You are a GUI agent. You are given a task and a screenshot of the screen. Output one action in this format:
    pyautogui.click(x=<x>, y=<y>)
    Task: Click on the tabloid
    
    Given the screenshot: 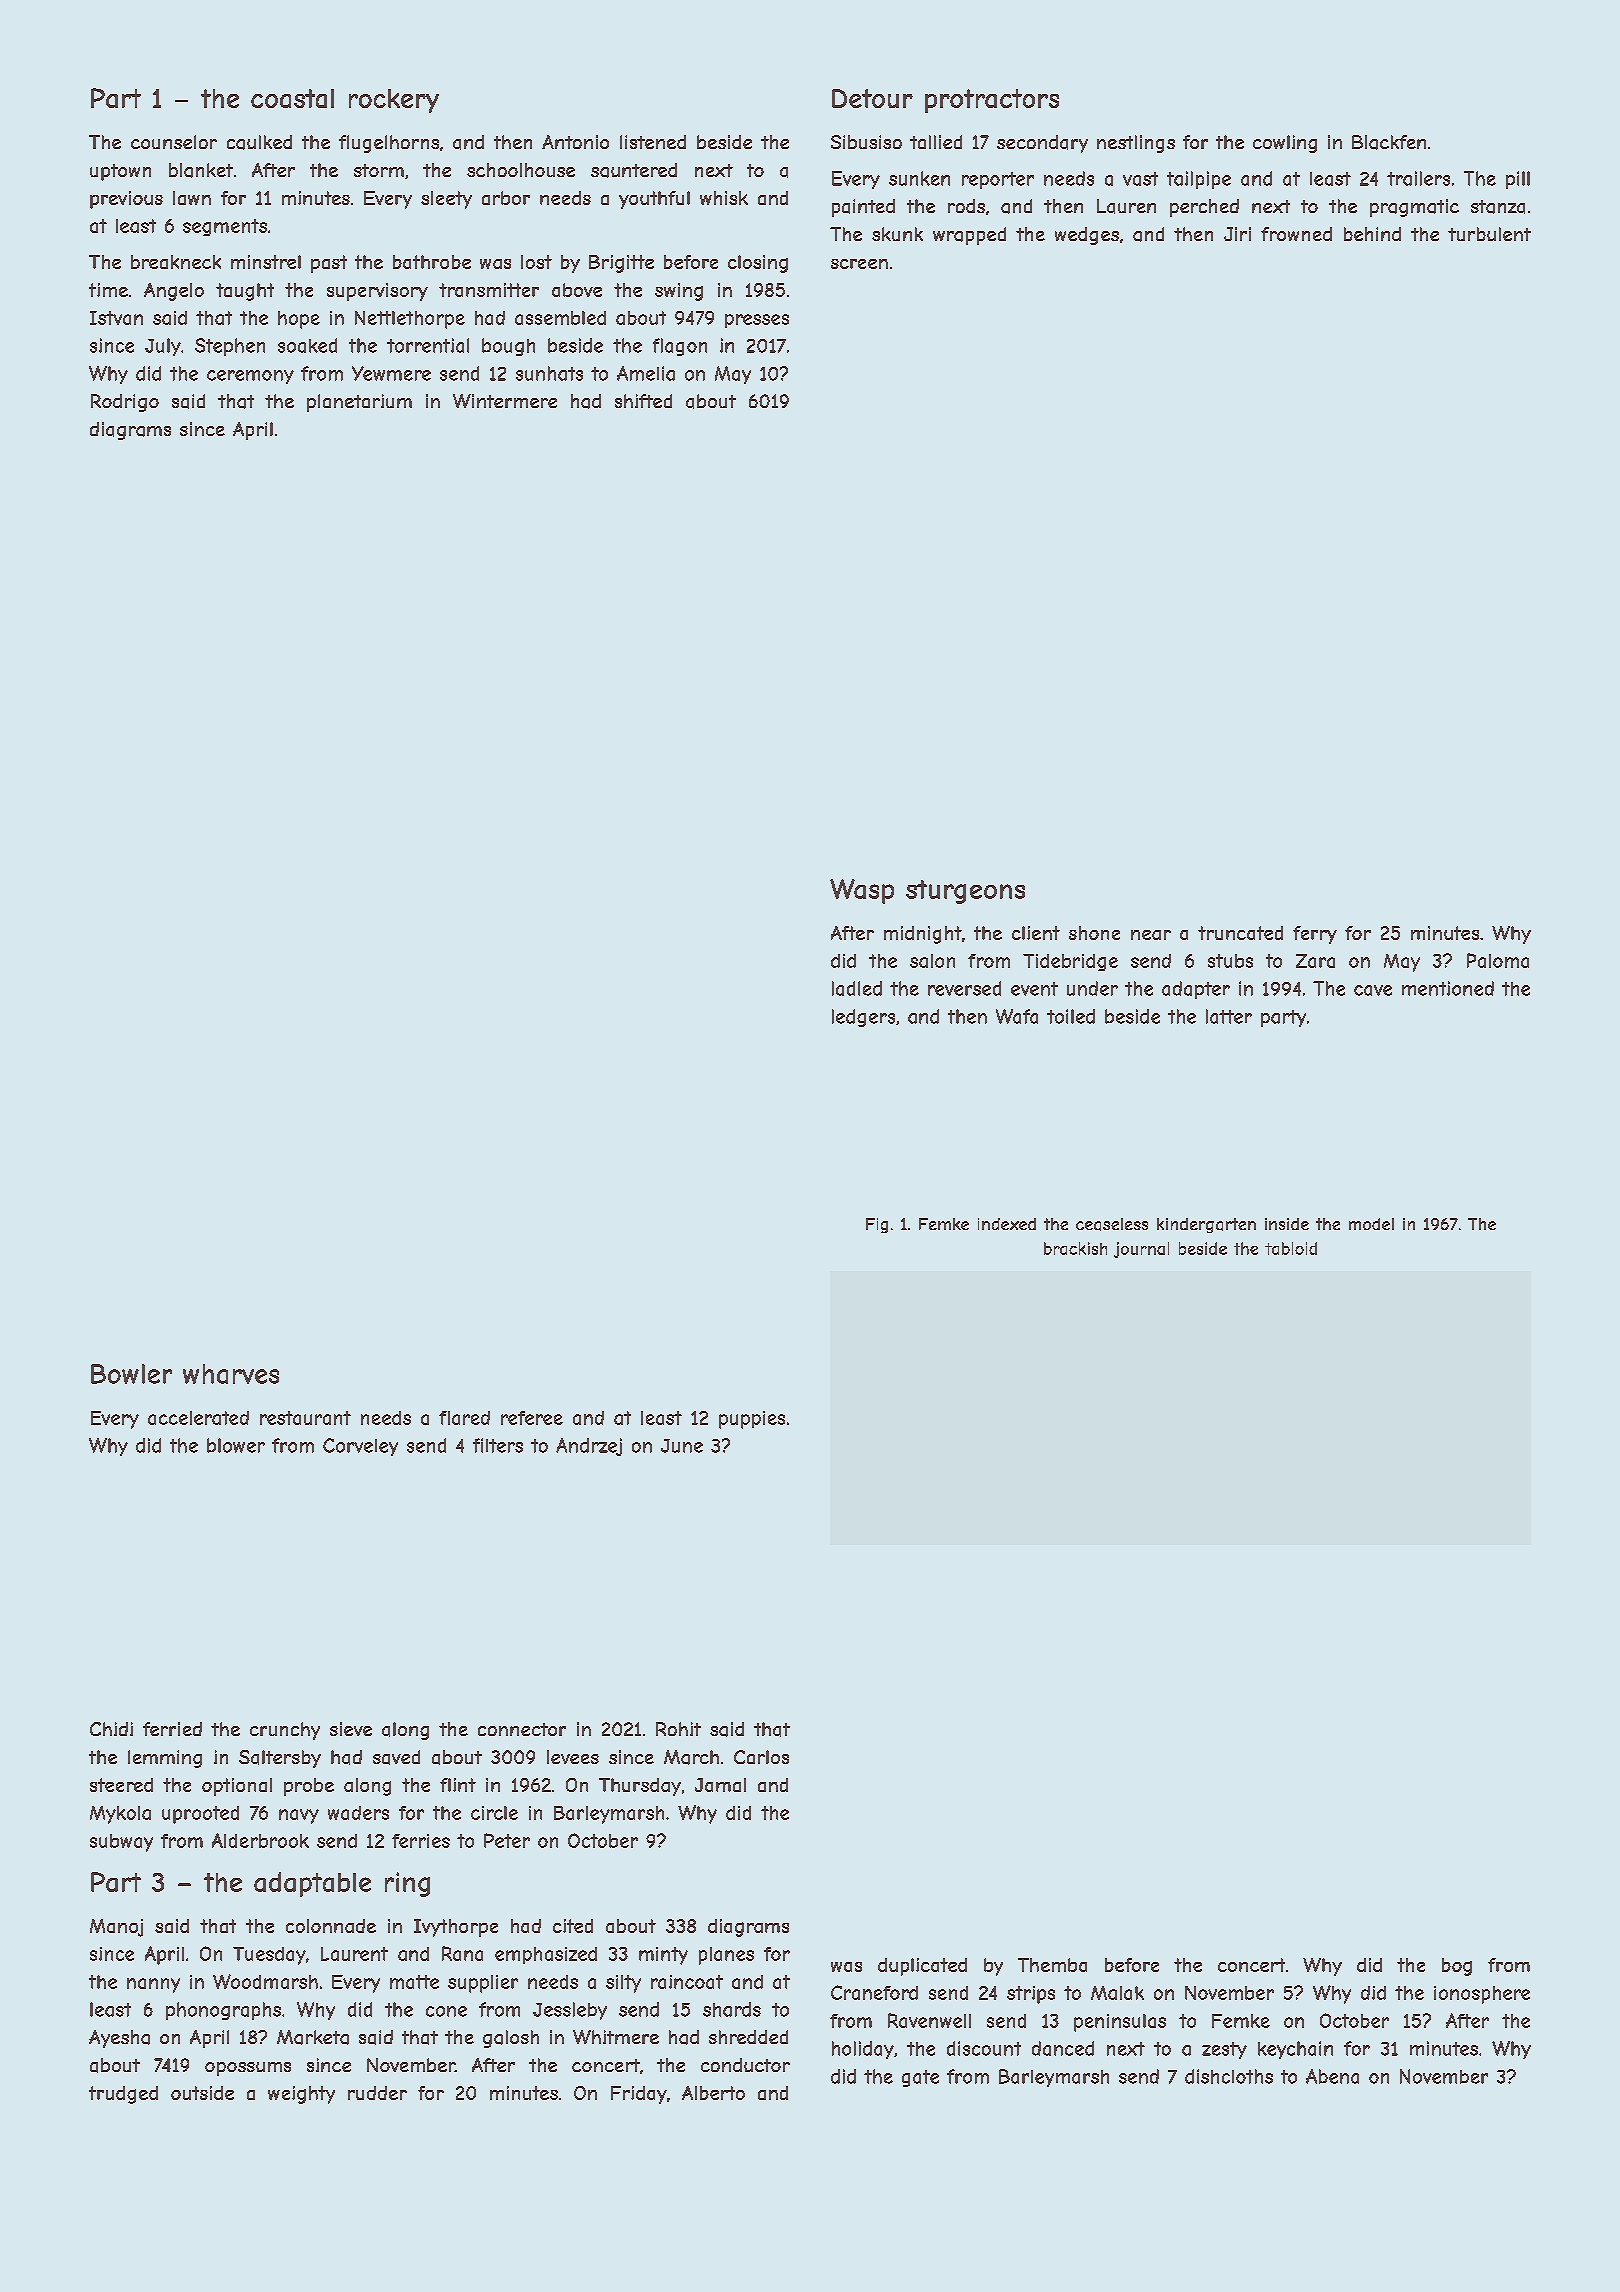 What is the action you would take?
    pyautogui.click(x=1291, y=1248)
